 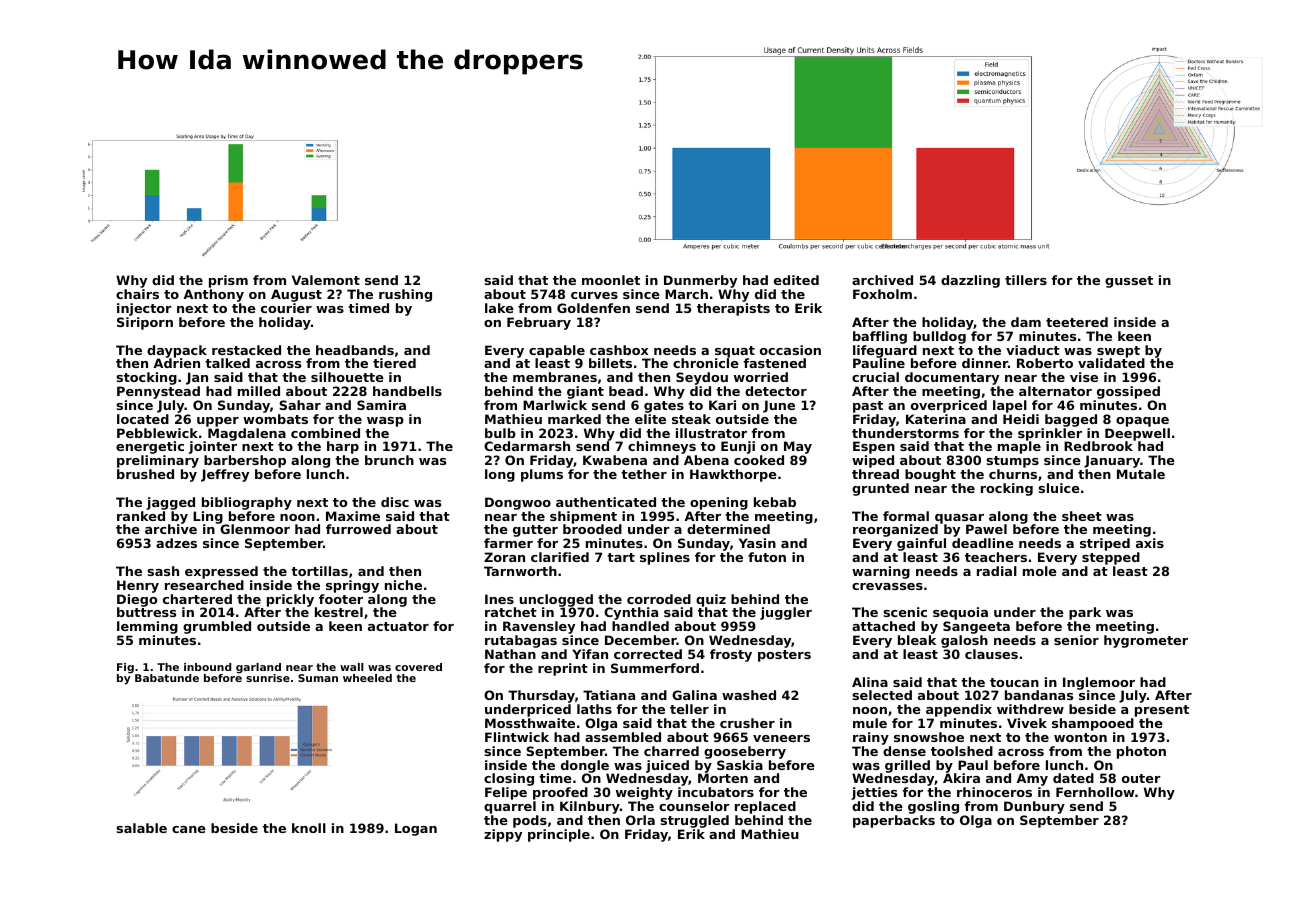 What do you see at coordinates (640, 626) in the image?
I see `handled` at bounding box center [640, 626].
